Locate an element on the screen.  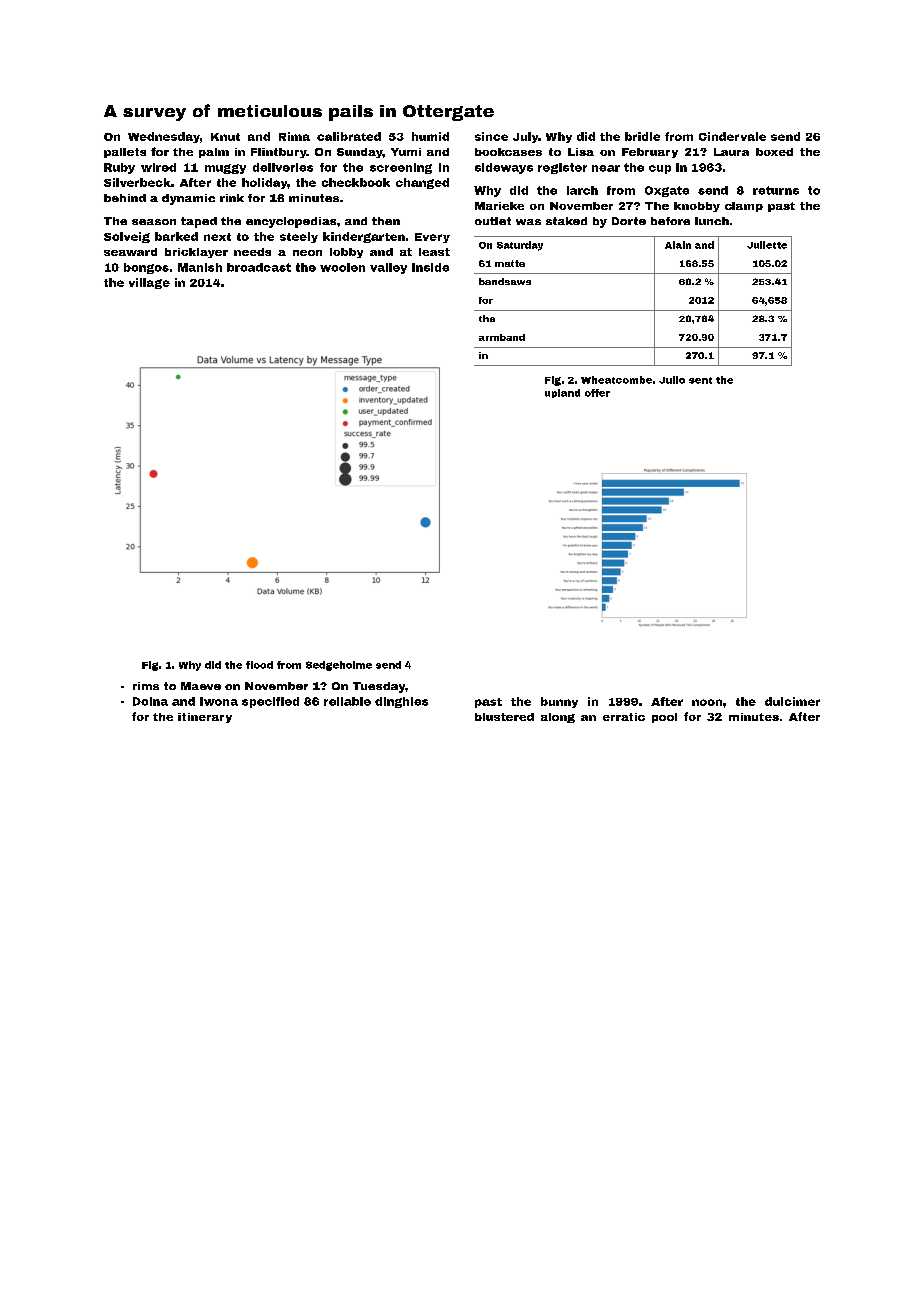
Solveig is located at coordinates (127, 237).
